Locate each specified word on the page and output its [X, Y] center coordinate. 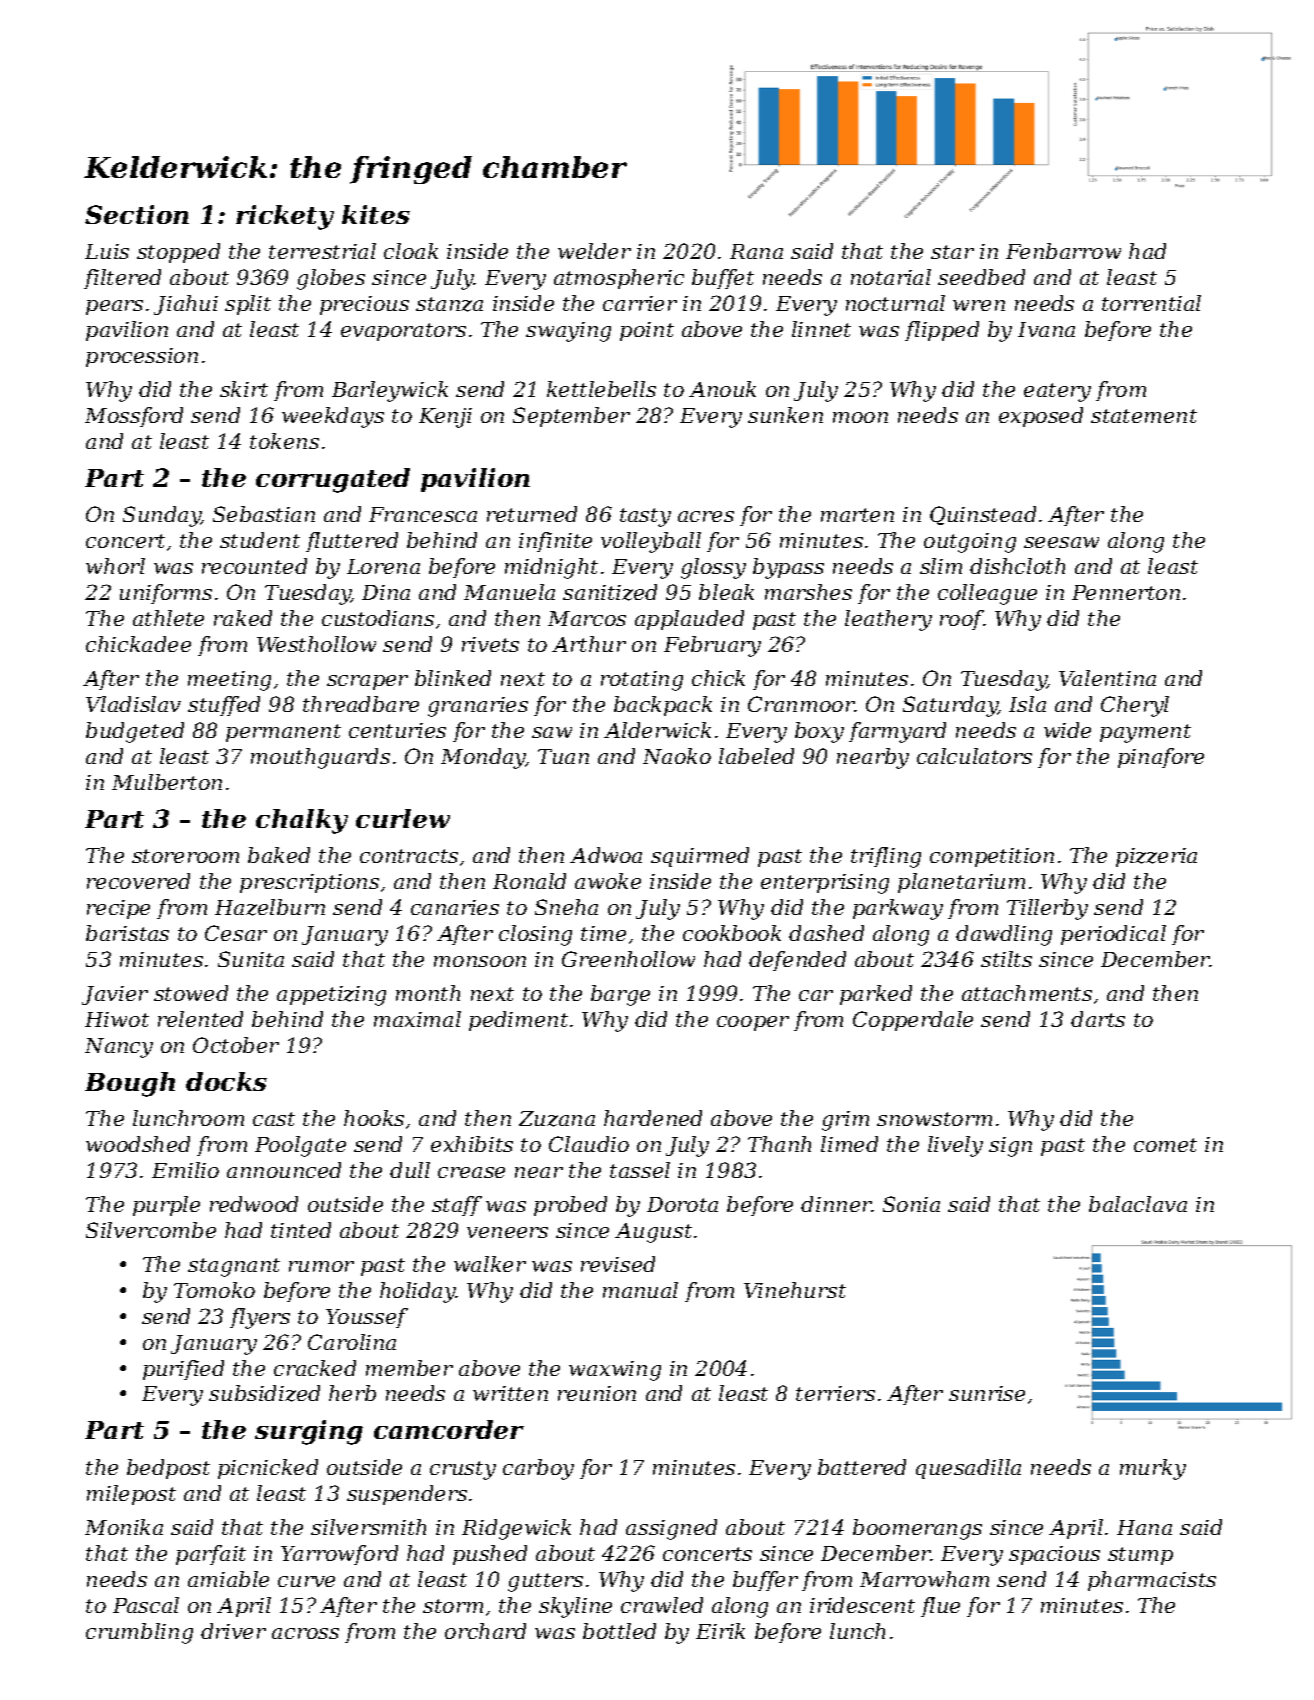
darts [1098, 1019]
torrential [1151, 303]
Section [137, 214]
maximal [417, 1019]
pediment [518, 1021]
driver [233, 1631]
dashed [826, 933]
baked [279, 855]
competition [992, 857]
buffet [723, 279]
